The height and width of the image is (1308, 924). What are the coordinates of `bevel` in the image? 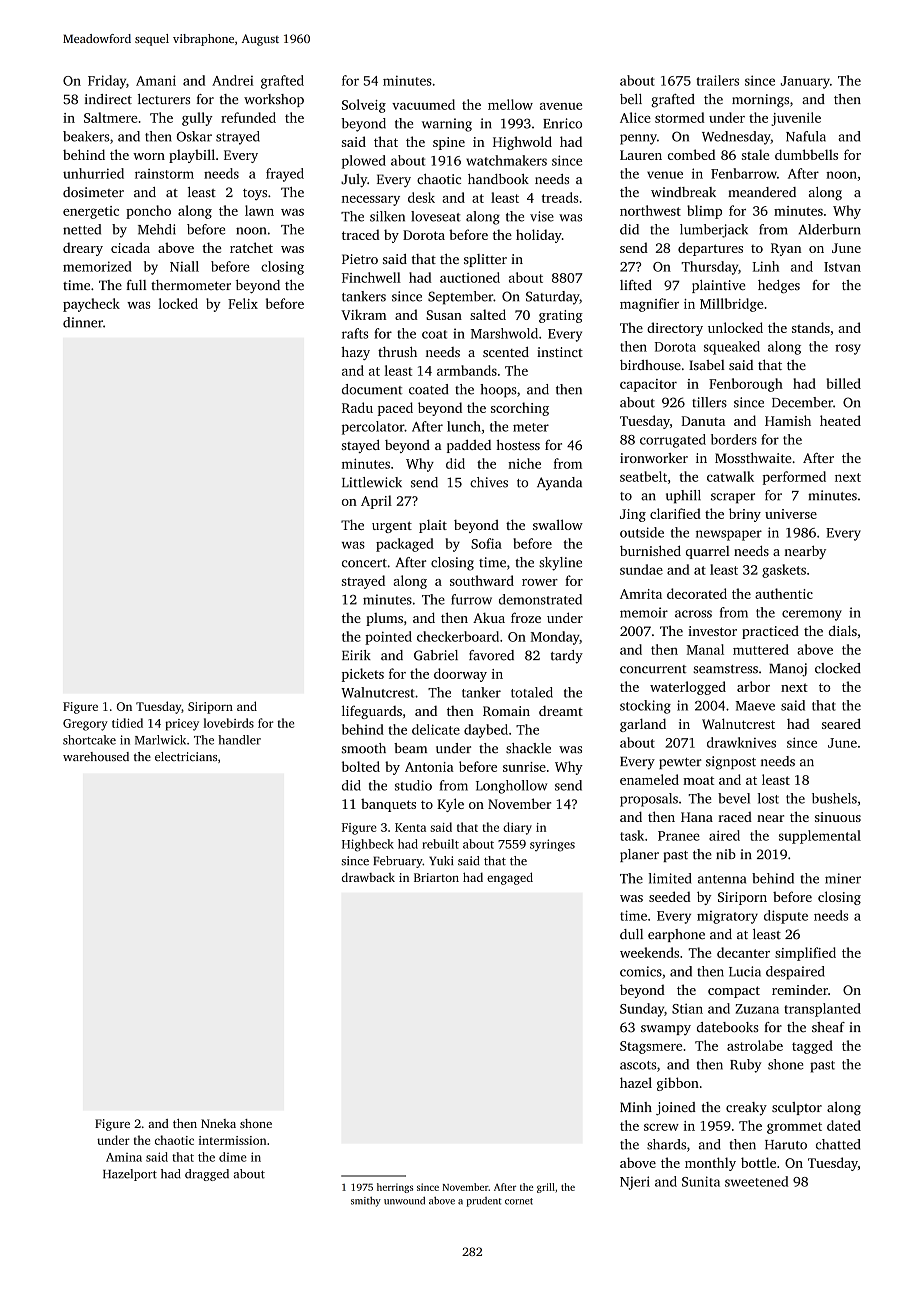 It's located at (734, 798).
